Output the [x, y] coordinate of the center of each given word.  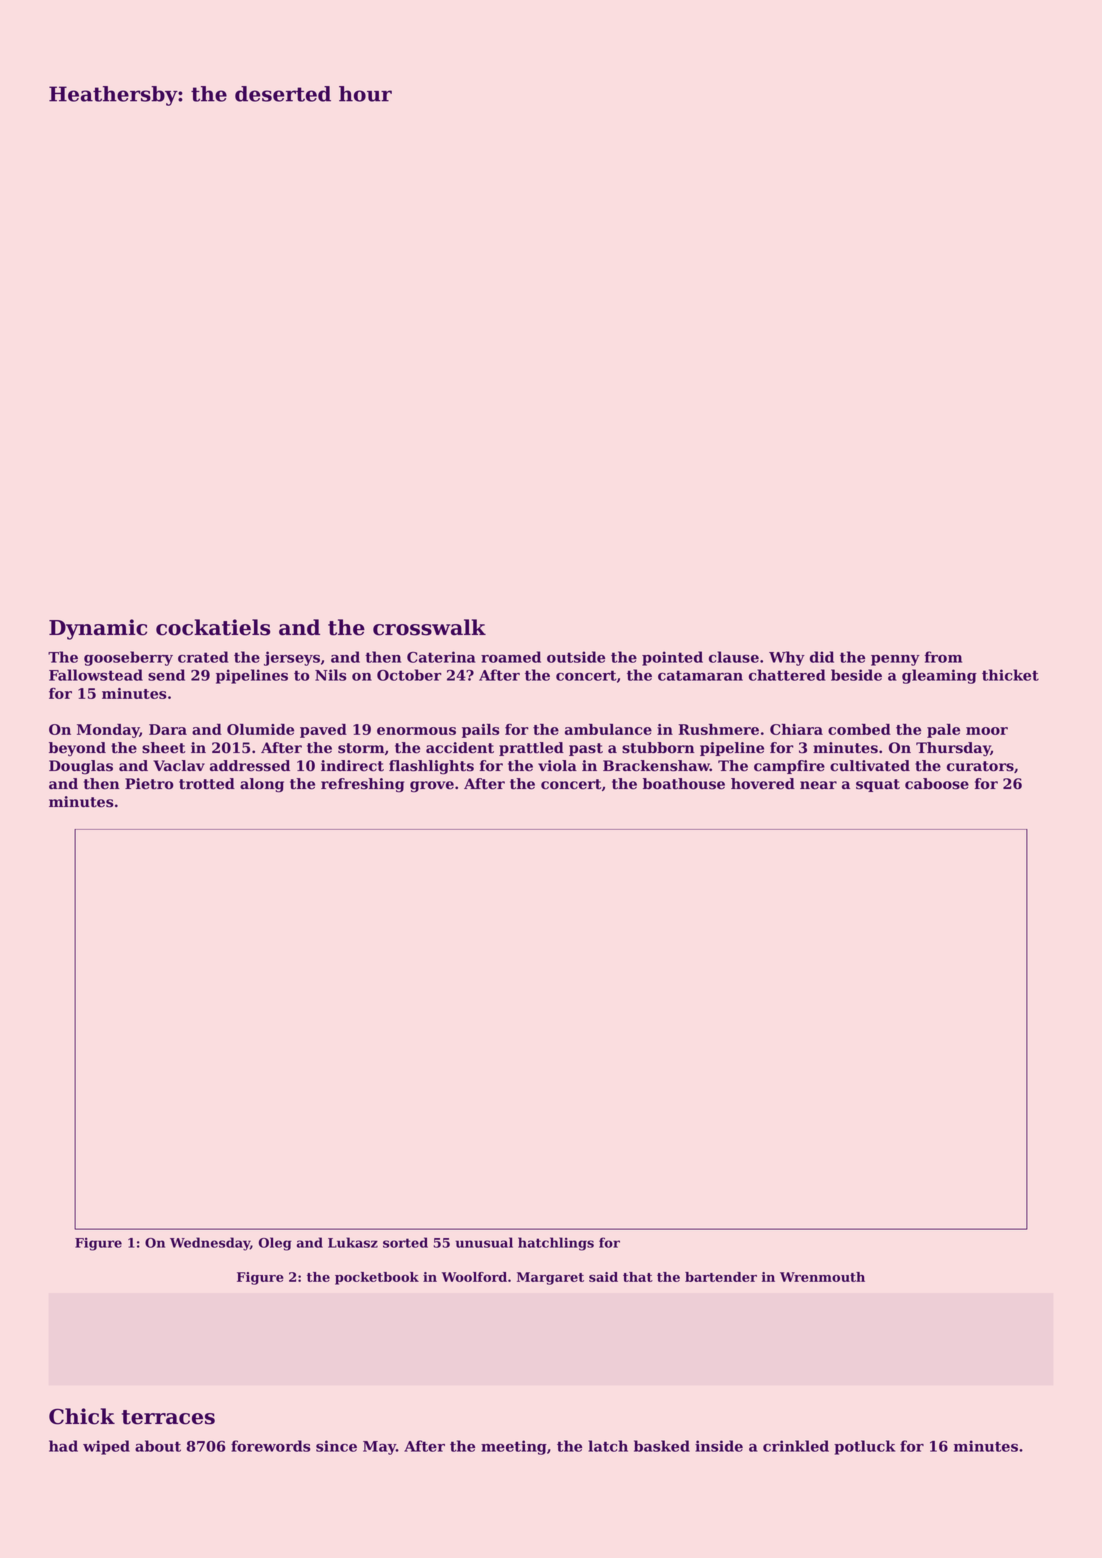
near [818, 785]
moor [987, 731]
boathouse [684, 784]
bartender [721, 1277]
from [943, 657]
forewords [270, 1446]
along [262, 785]
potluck [864, 1447]
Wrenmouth [822, 1277]
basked [662, 1446]
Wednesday [210, 1244]
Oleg [275, 1244]
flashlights [431, 767]
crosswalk [429, 627]
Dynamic [98, 629]
